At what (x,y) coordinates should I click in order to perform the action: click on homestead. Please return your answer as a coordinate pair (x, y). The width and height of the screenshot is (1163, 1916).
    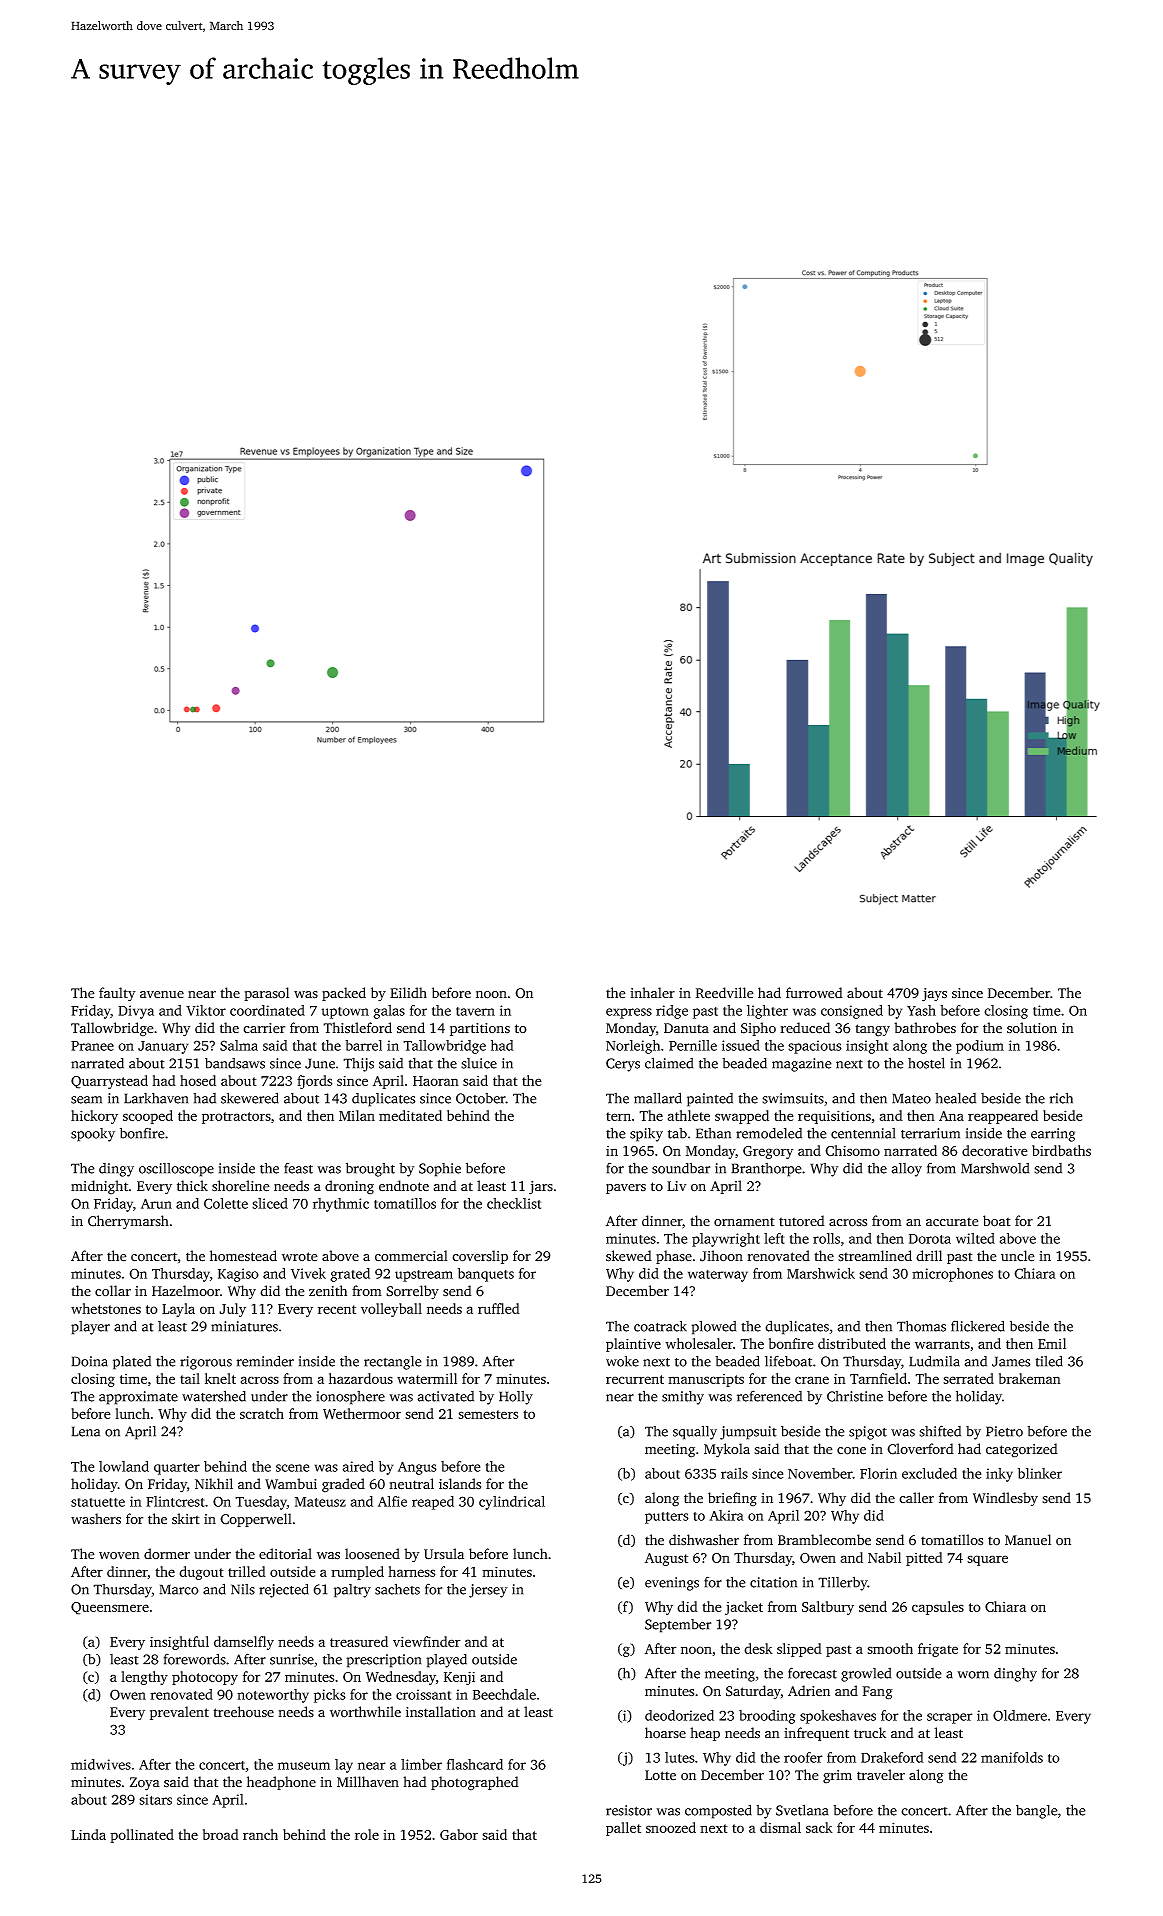
    Looking at the image, I should click on (243, 1256).
